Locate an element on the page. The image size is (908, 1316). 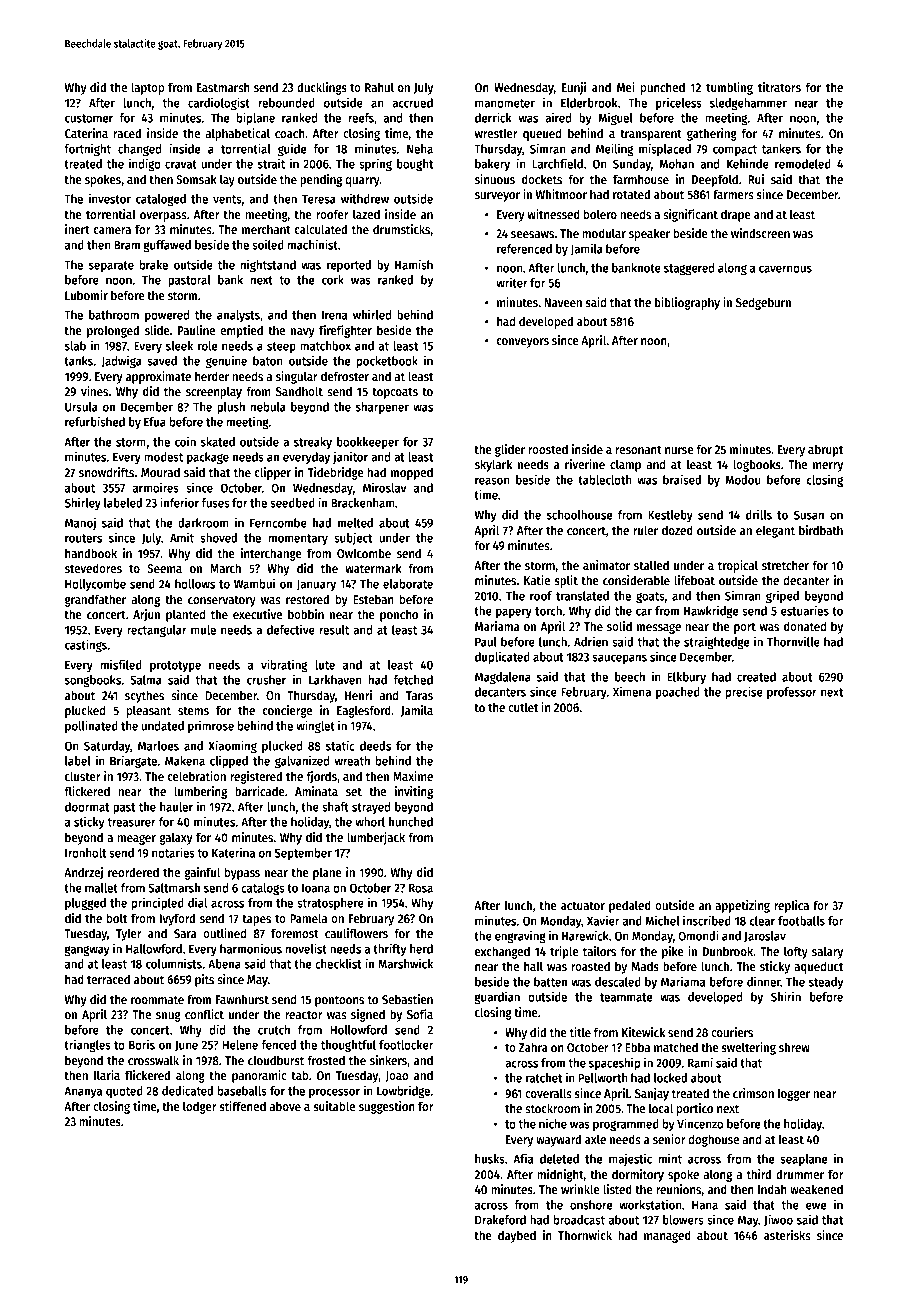
asterisks is located at coordinates (787, 1235).
